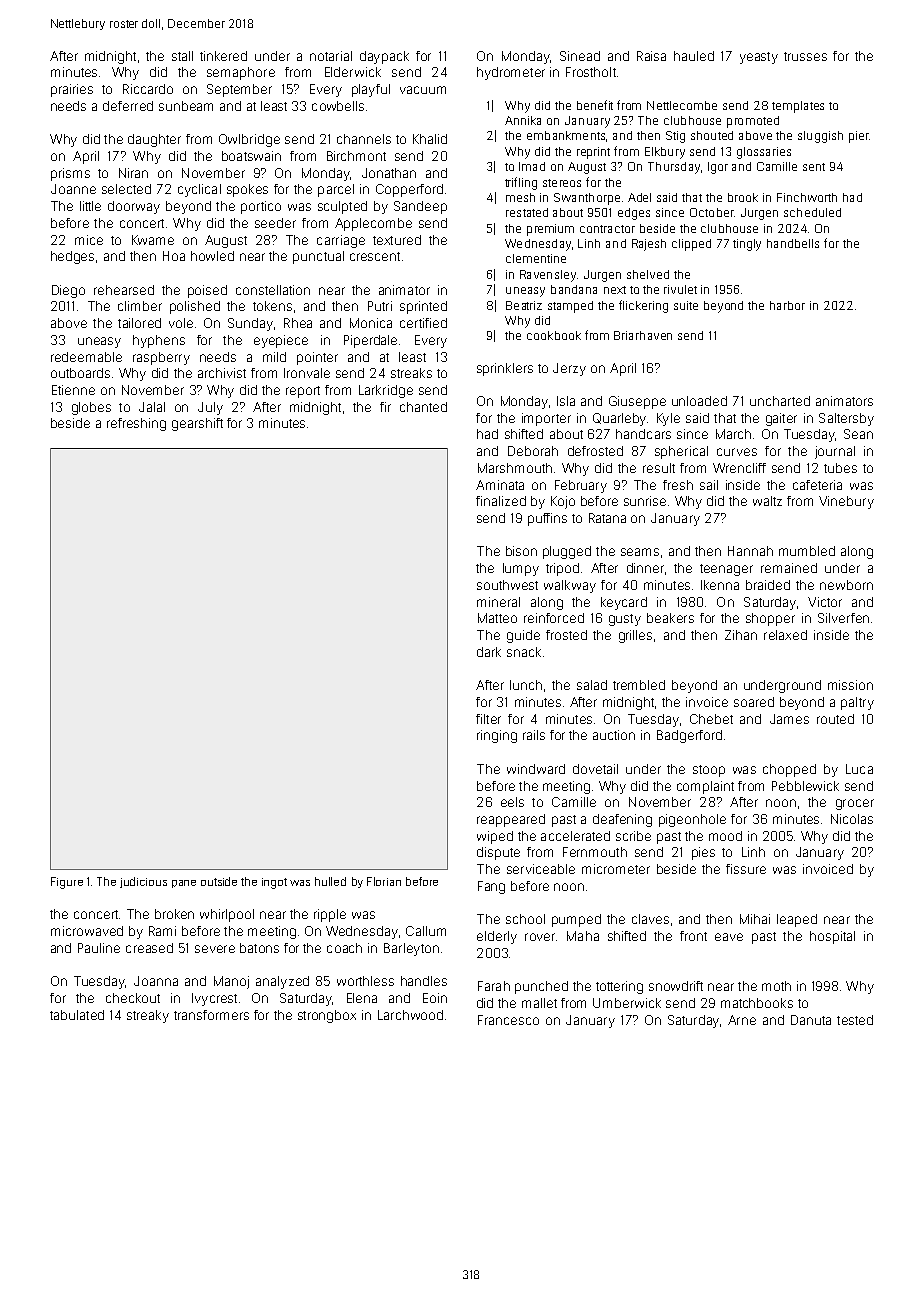 The height and width of the screenshot is (1308, 924). What do you see at coordinates (508, 1020) in the screenshot?
I see `Francesco` at bounding box center [508, 1020].
